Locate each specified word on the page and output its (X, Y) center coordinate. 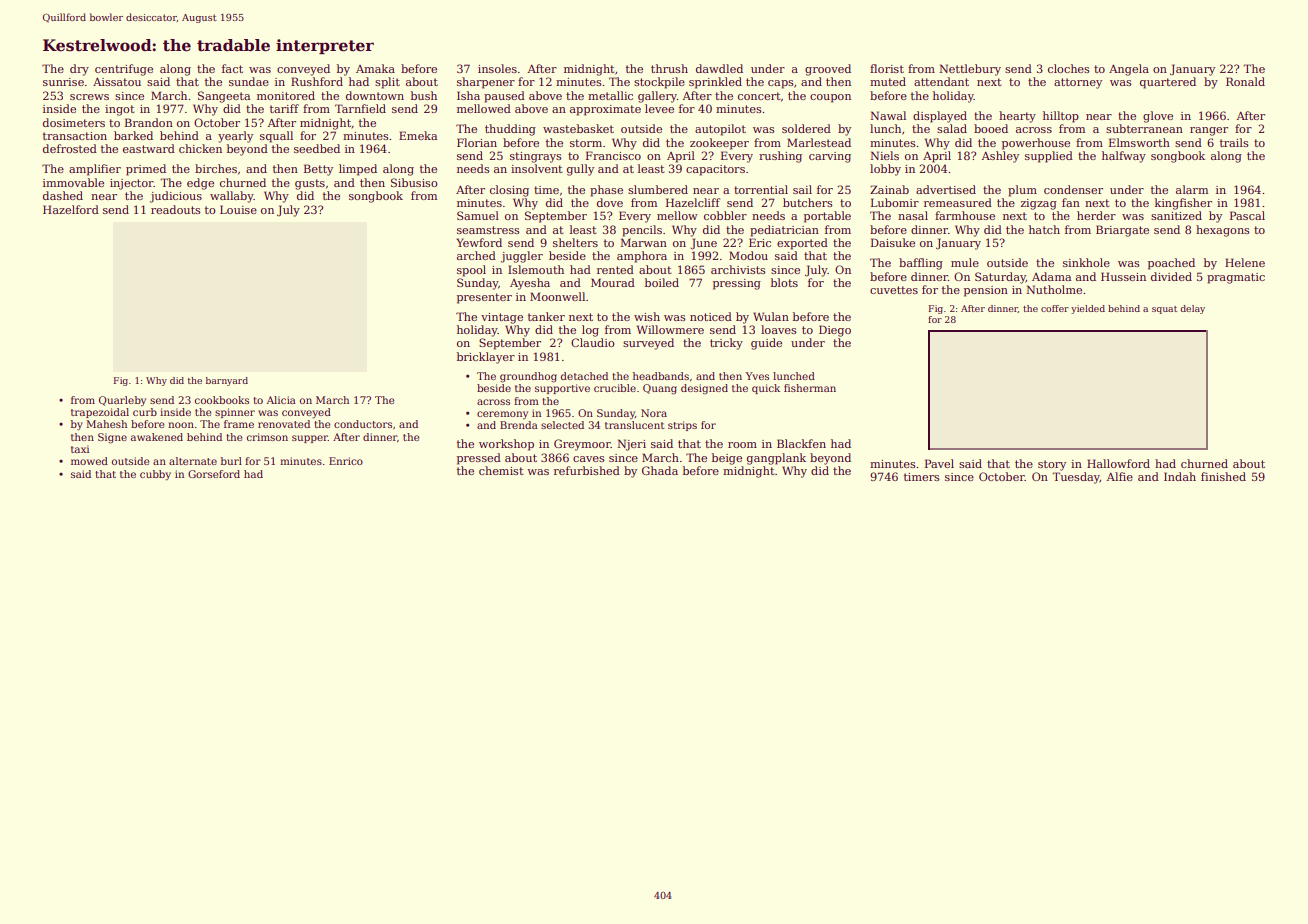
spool (471, 271)
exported (802, 244)
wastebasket (578, 128)
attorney (1078, 83)
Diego (835, 331)
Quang (660, 389)
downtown (375, 95)
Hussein (1123, 276)
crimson (267, 437)
